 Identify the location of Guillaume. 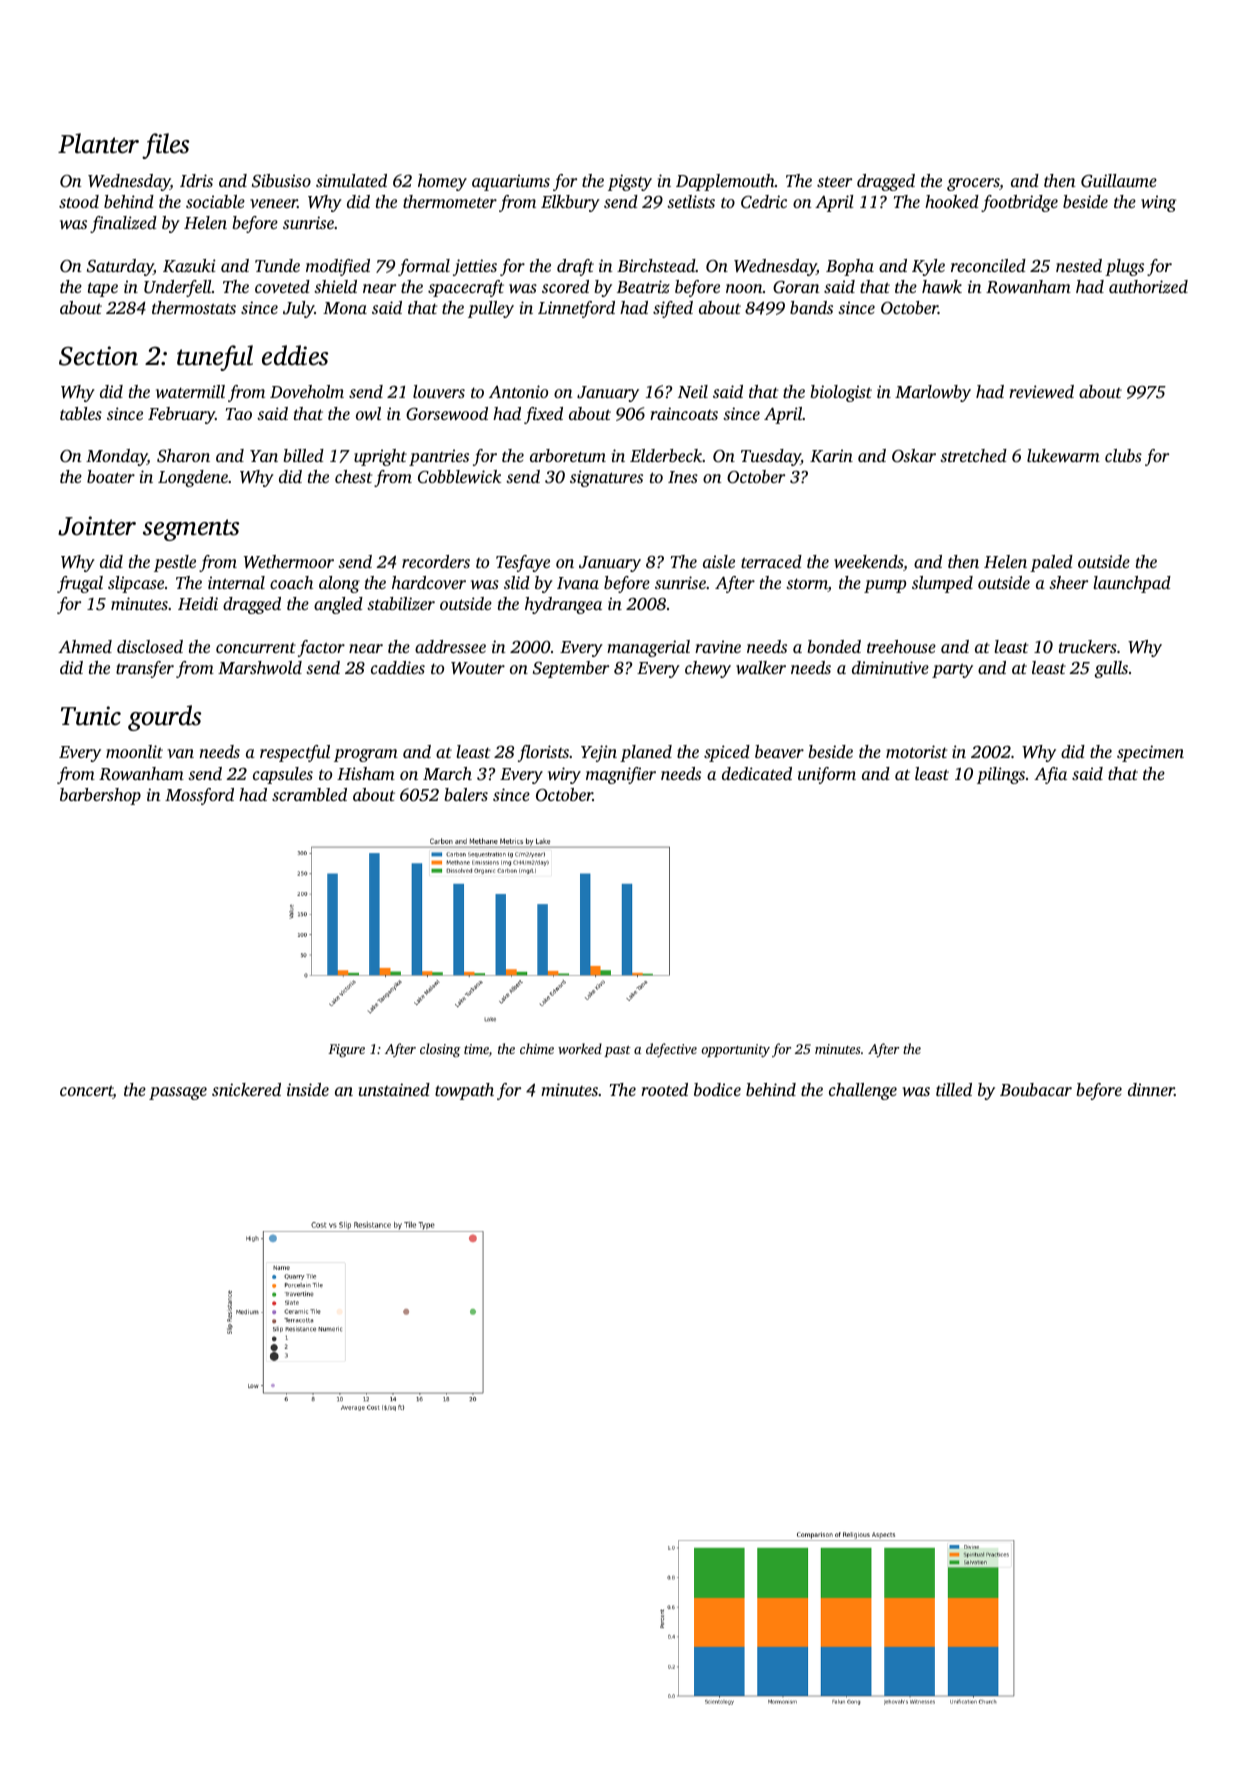
(1119, 181).
